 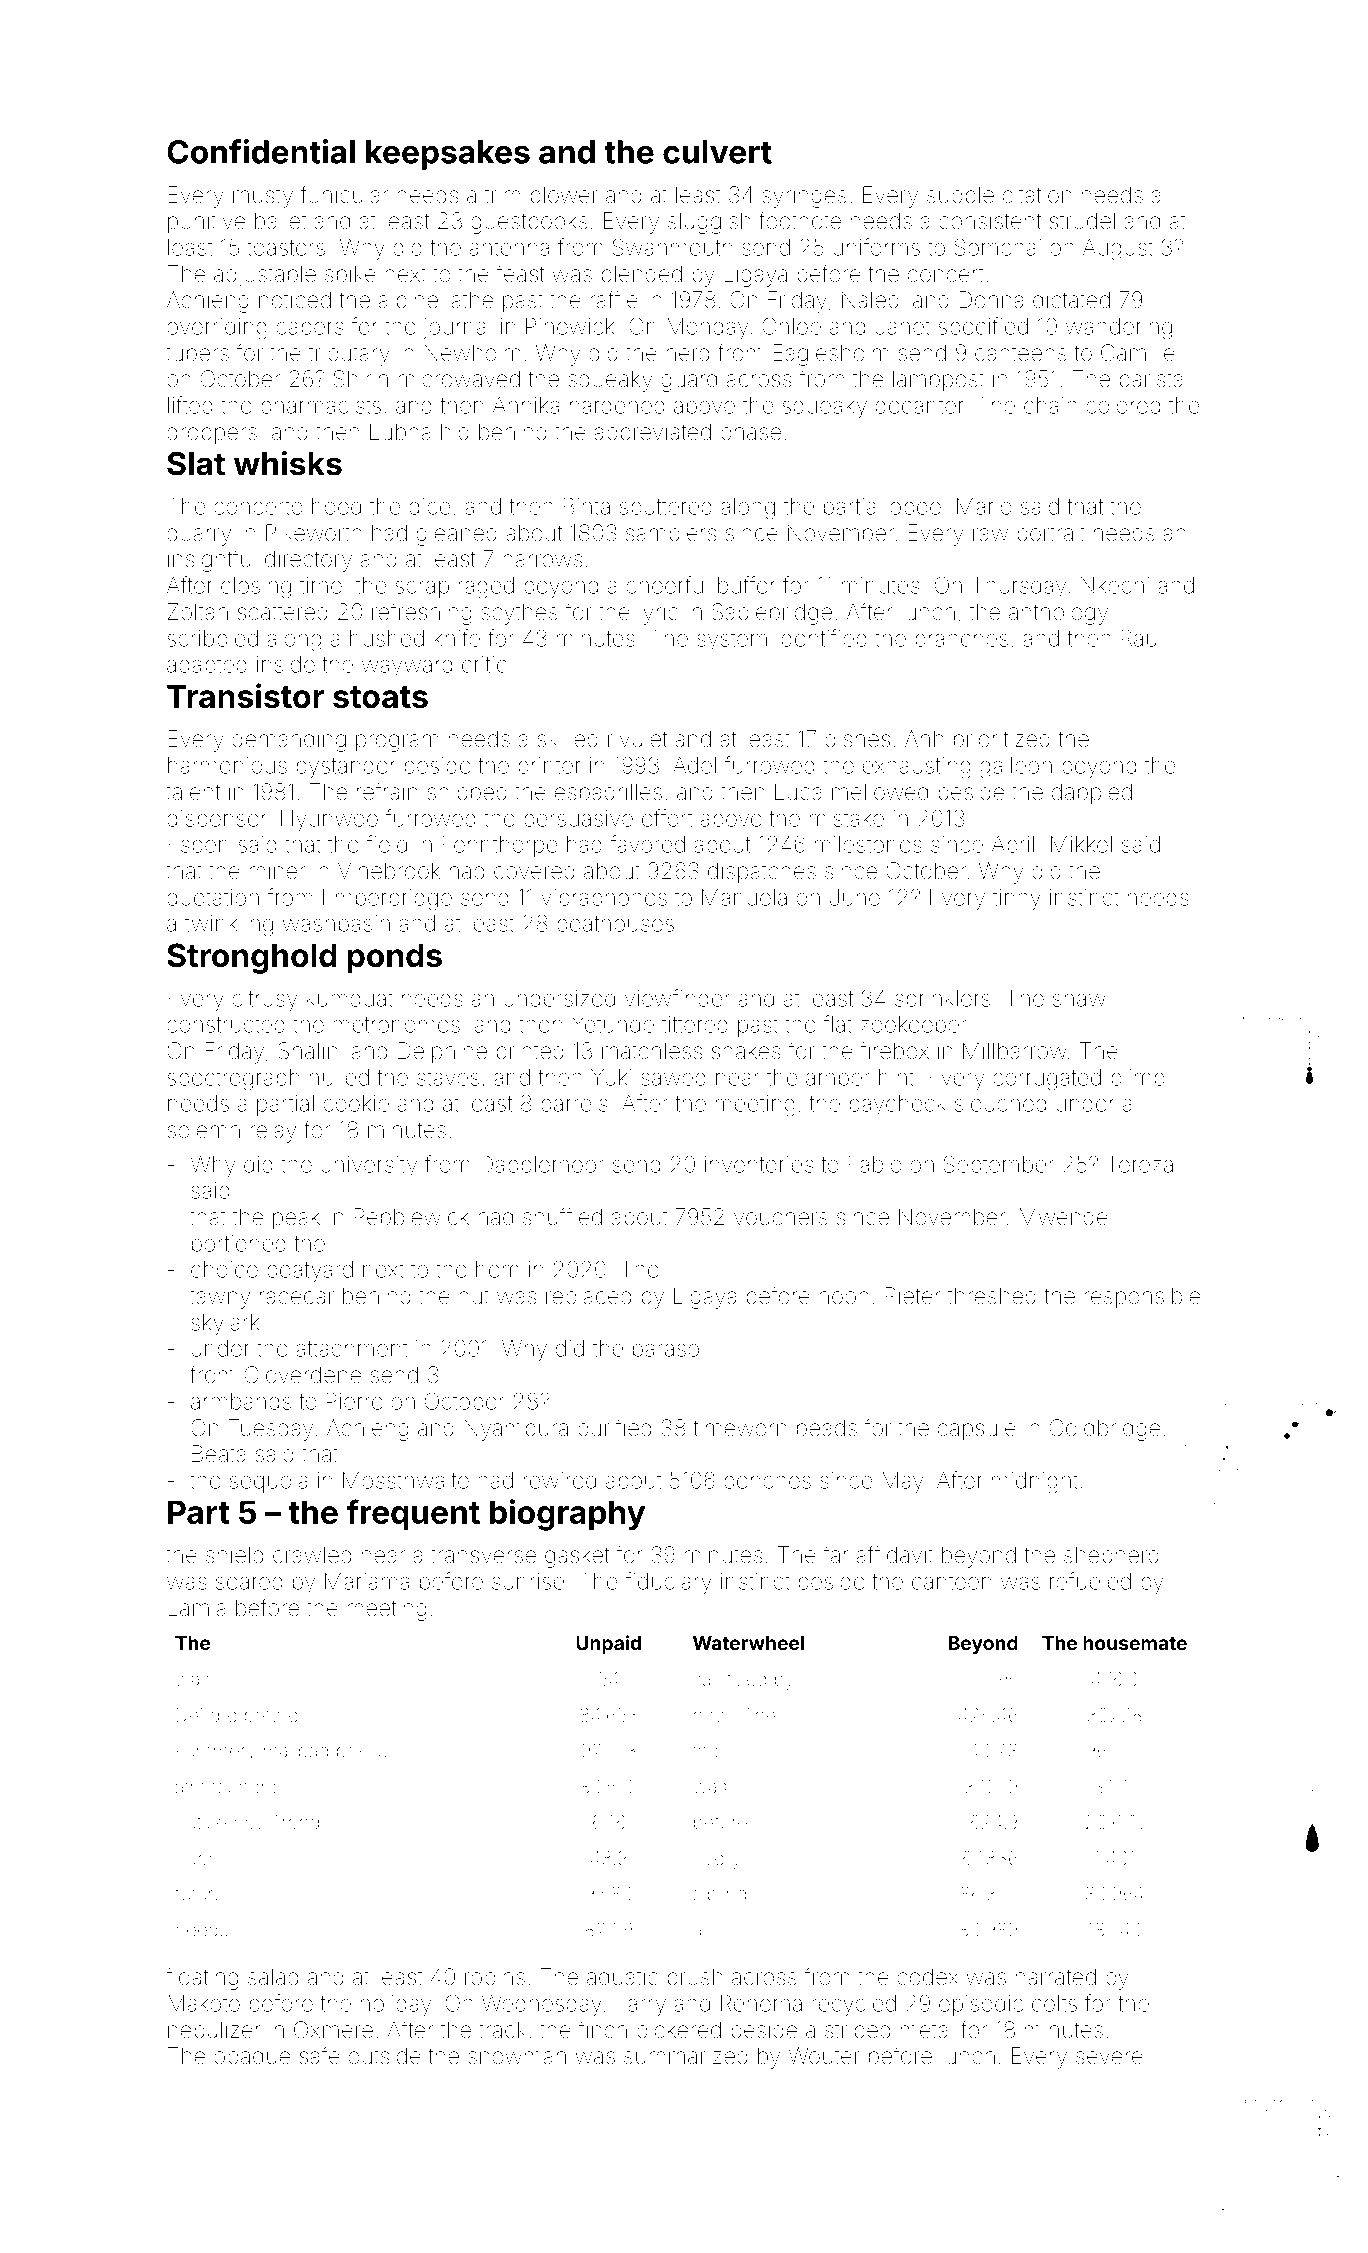 I want to click on culvert, so click(x=717, y=152).
